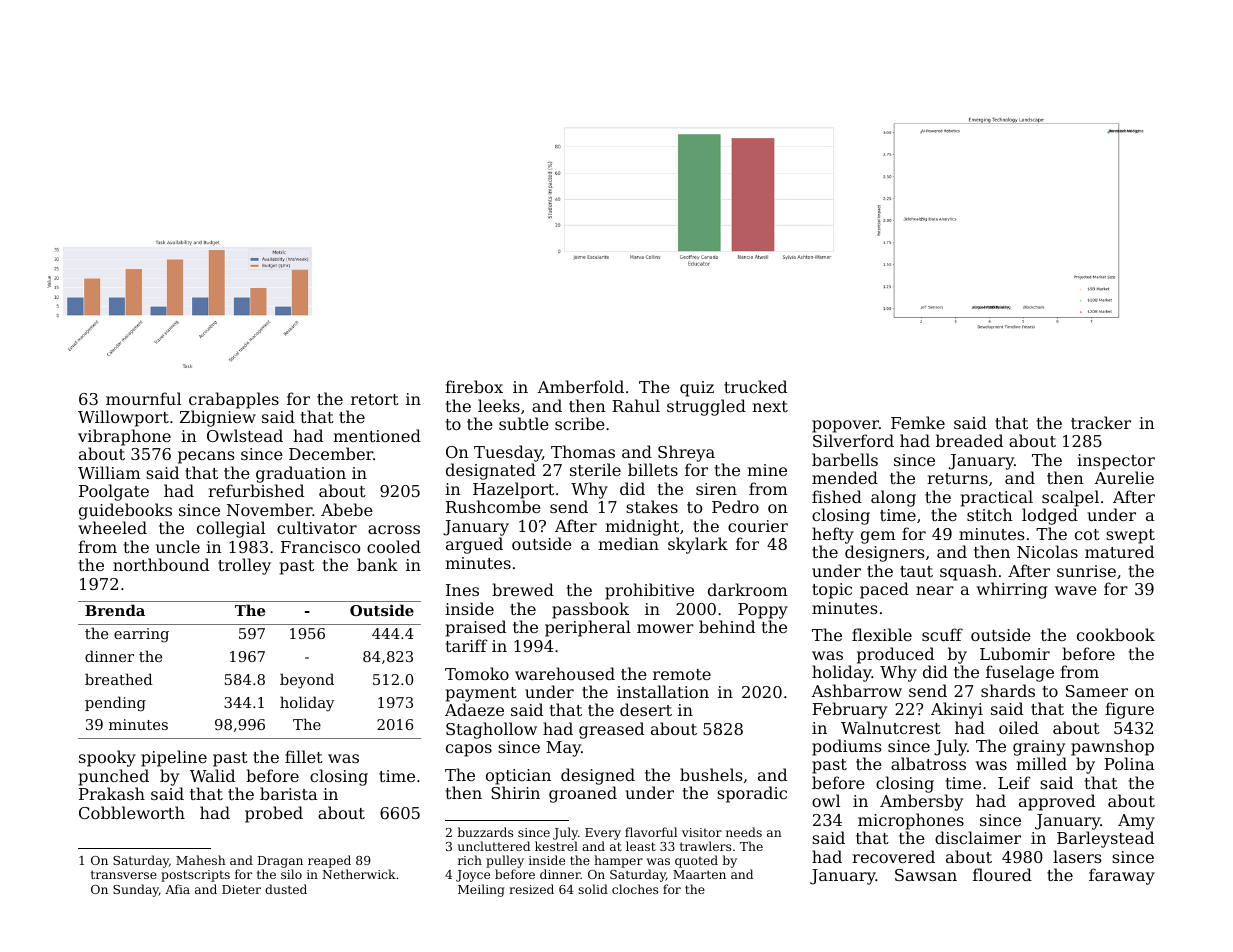 The height and width of the document is (952, 1233). What do you see at coordinates (231, 529) in the document?
I see `collegial` at bounding box center [231, 529].
